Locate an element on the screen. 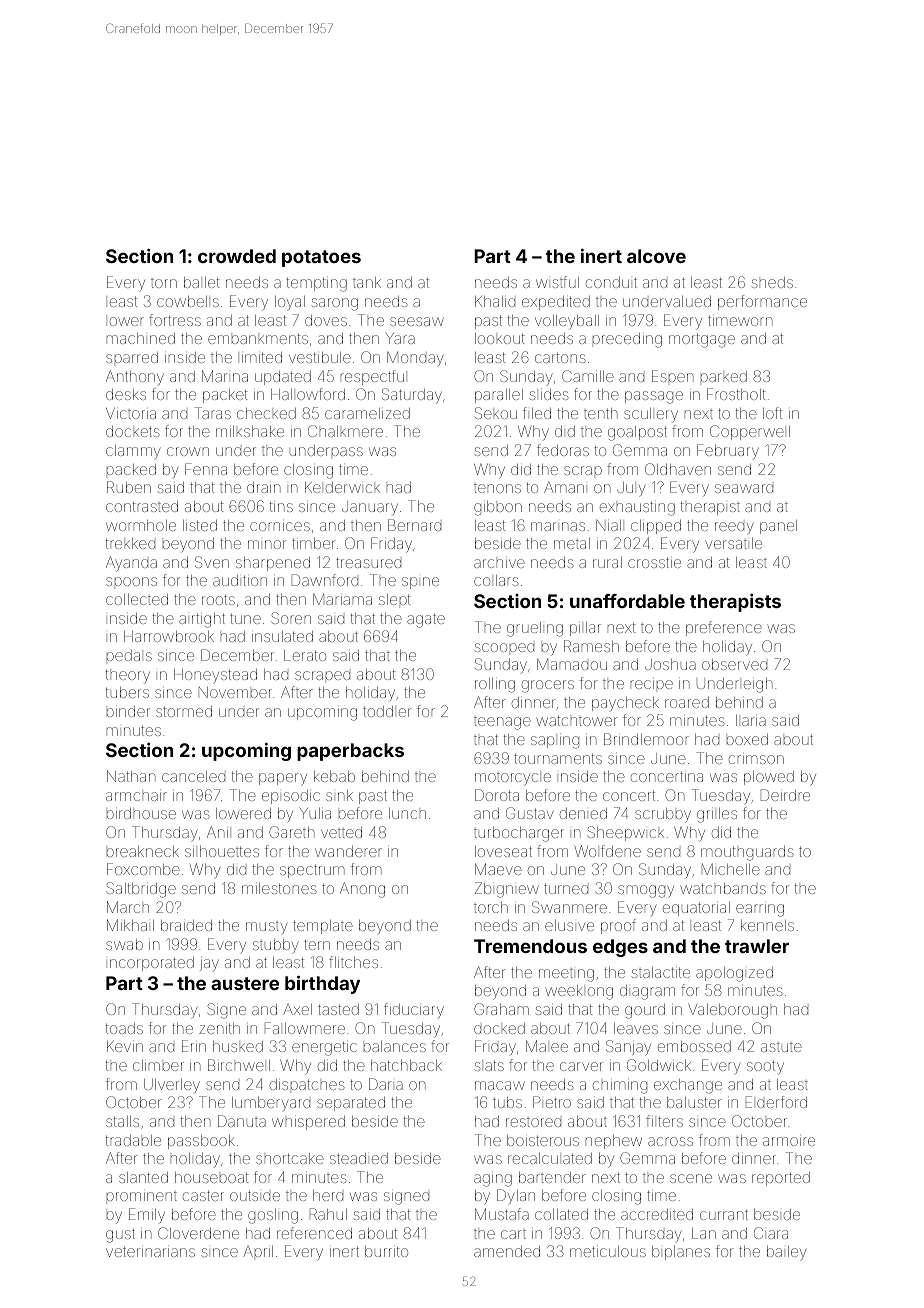 This screenshot has width=924, height=1308. amended is located at coordinates (507, 1251).
